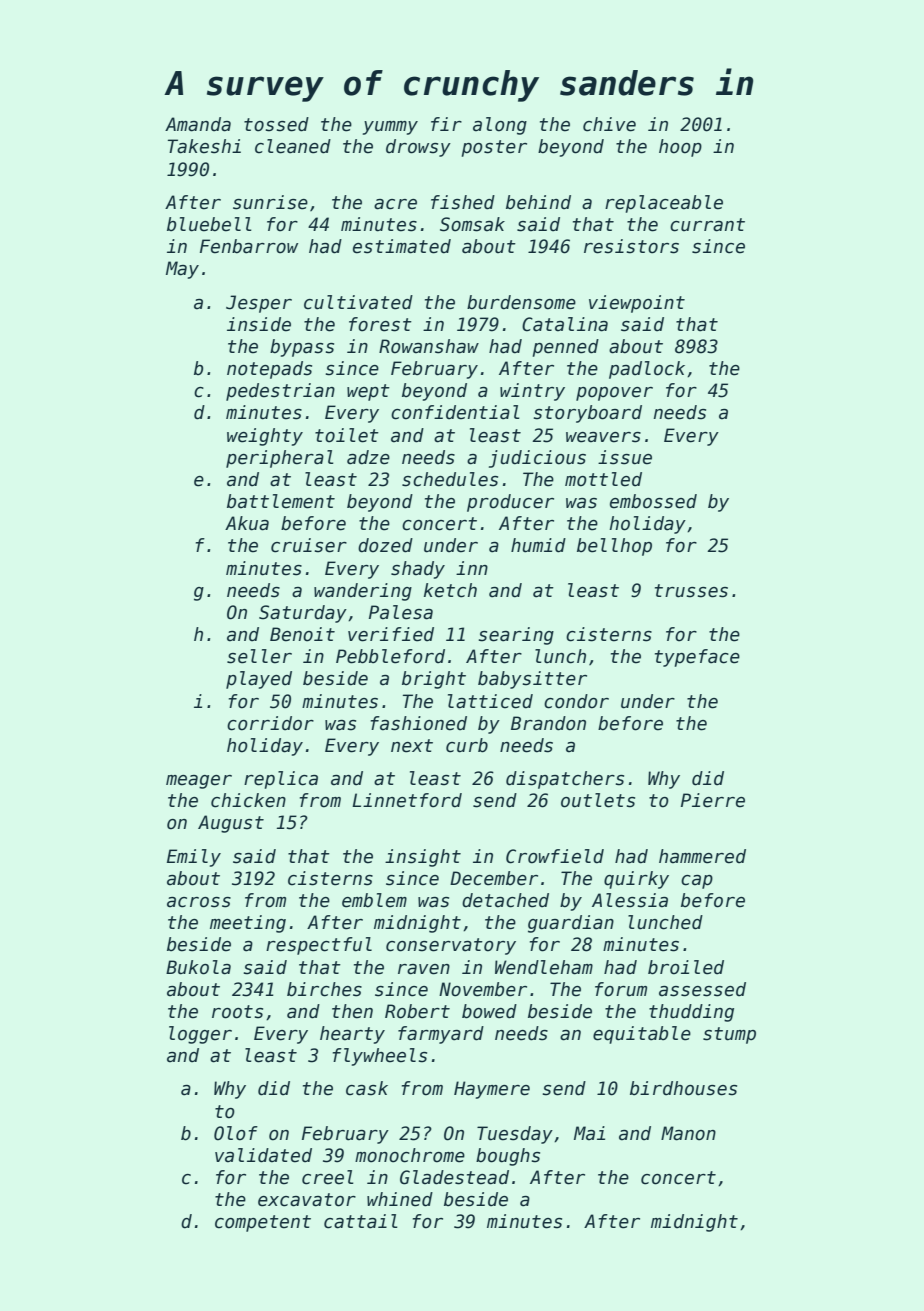  Describe the element at coordinates (199, 782) in the image. I see `meager` at that location.
